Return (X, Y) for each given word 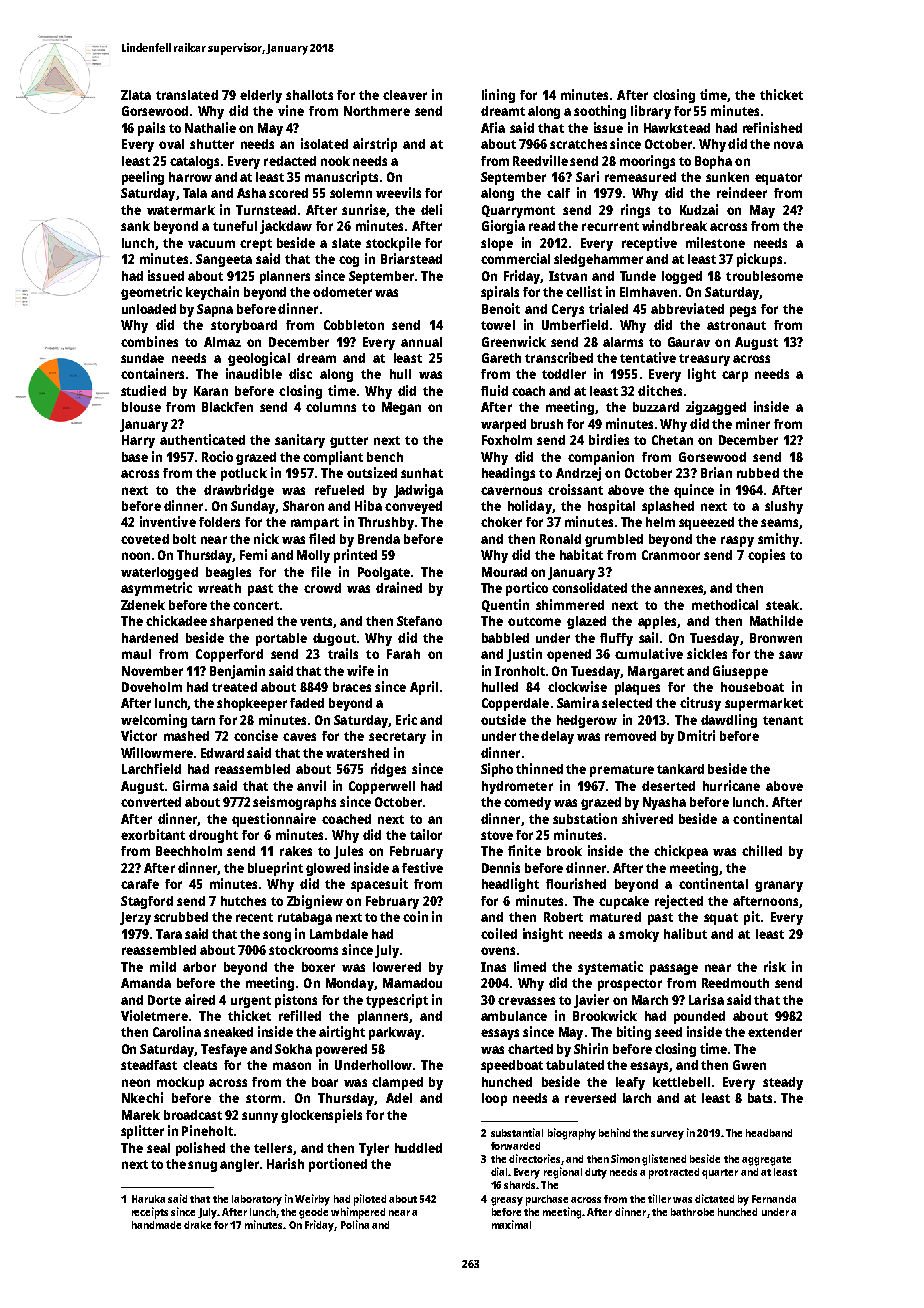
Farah (403, 654)
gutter (349, 442)
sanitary (300, 441)
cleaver (405, 95)
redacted (290, 161)
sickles (707, 653)
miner (753, 423)
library (651, 112)
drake (197, 1225)
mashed (186, 736)
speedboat (512, 1066)
